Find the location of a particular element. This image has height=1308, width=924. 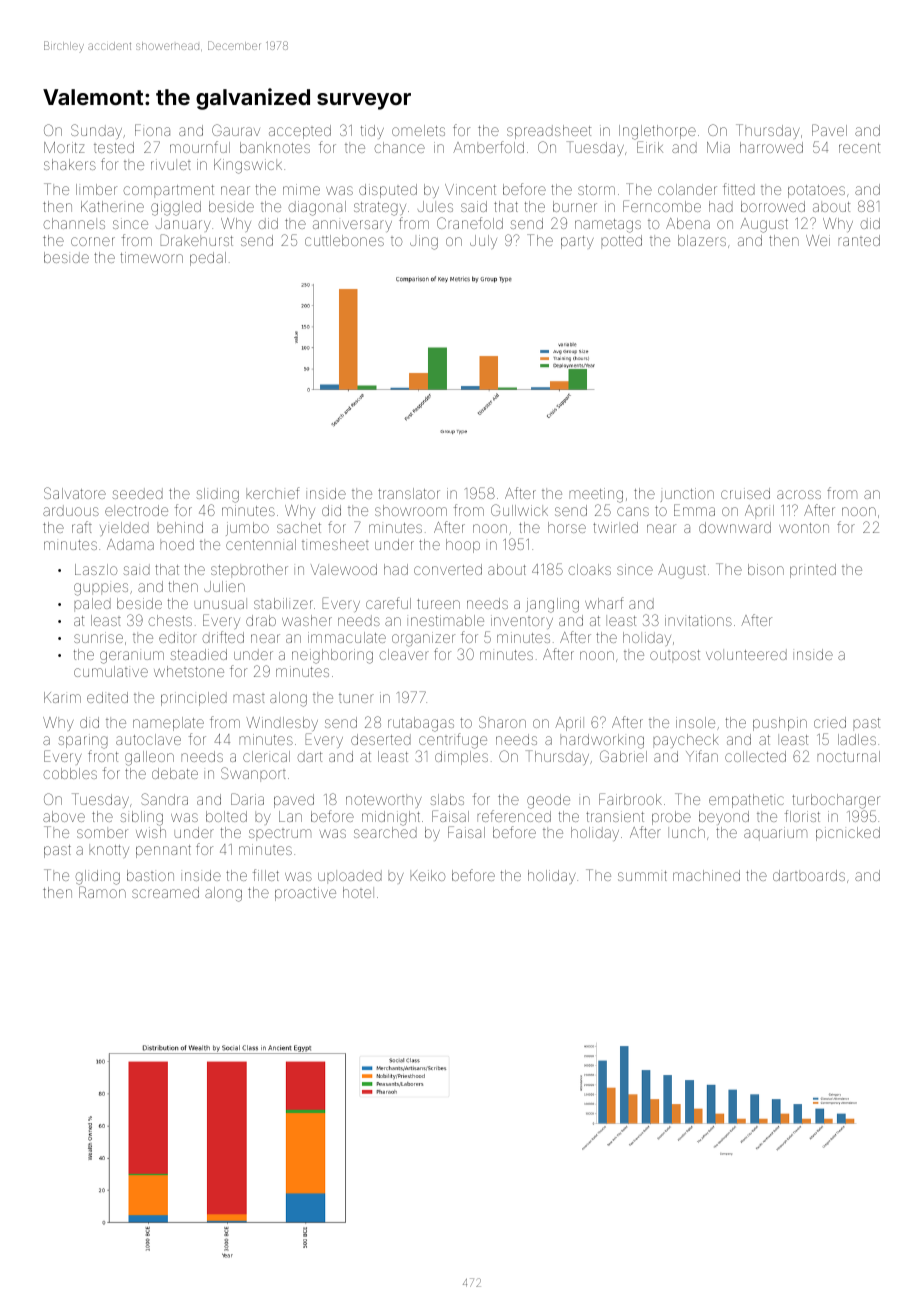

ranted is located at coordinates (859, 240).
